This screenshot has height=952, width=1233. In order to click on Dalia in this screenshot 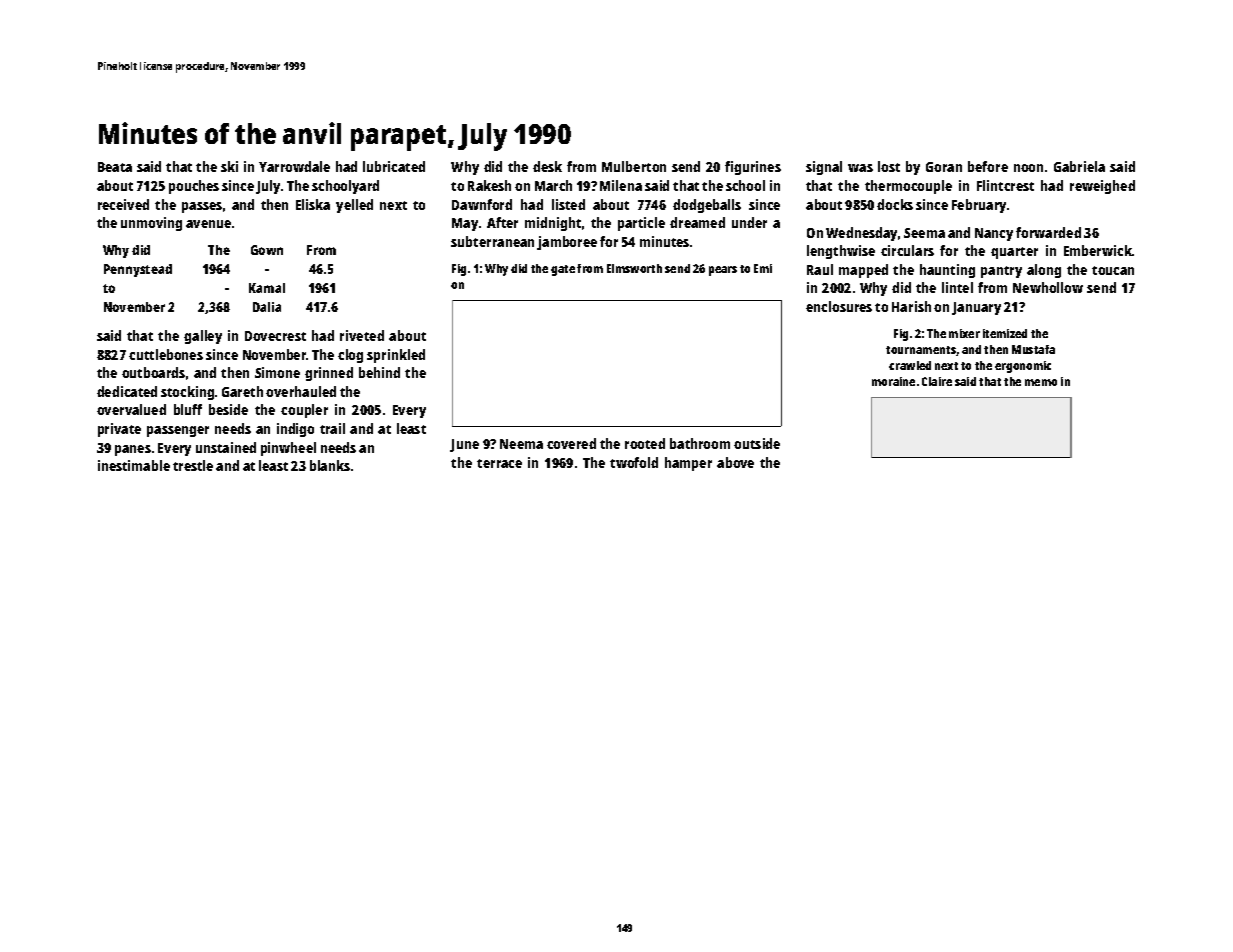, I will do `click(267, 307)`.
